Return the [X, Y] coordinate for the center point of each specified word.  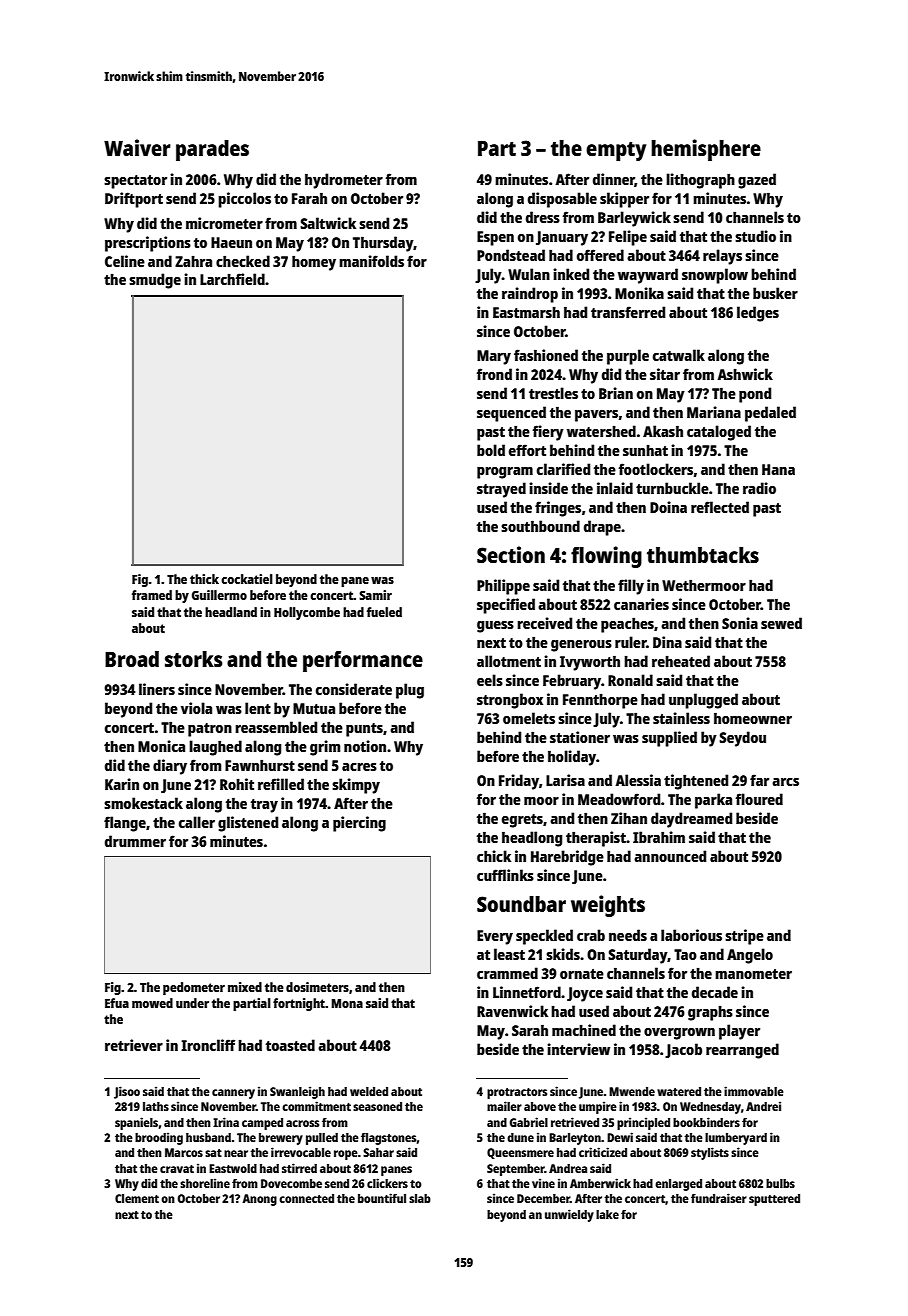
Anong [259, 1200]
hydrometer [344, 181]
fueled [384, 612]
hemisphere [706, 150]
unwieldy [569, 1215]
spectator [135, 182]
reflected [720, 507]
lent [258, 708]
